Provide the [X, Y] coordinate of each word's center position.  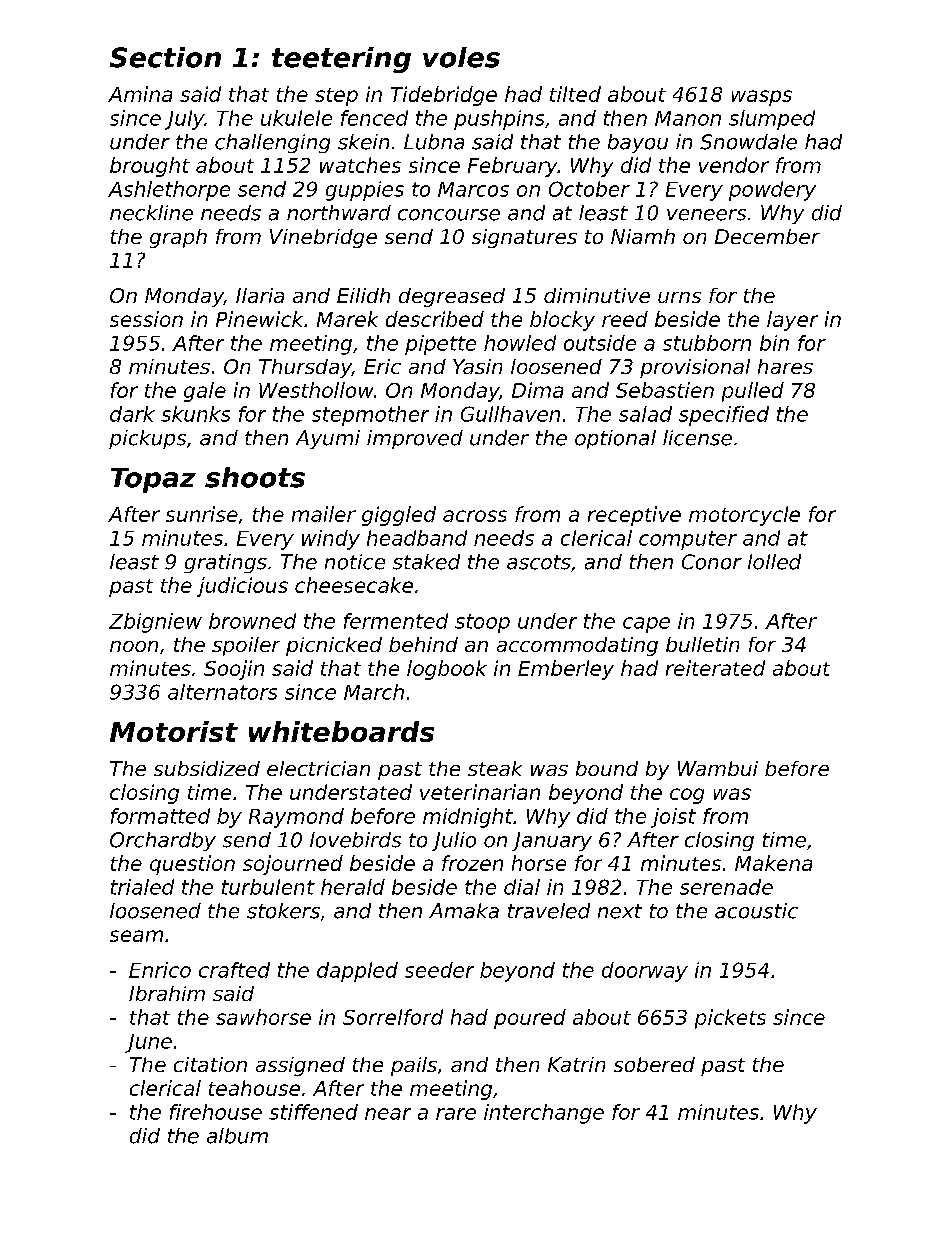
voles [461, 57]
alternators [222, 692]
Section [165, 57]
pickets [730, 1019]
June [148, 1043]
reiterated [715, 668]
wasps [762, 98]
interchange [544, 1114]
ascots [539, 562]
